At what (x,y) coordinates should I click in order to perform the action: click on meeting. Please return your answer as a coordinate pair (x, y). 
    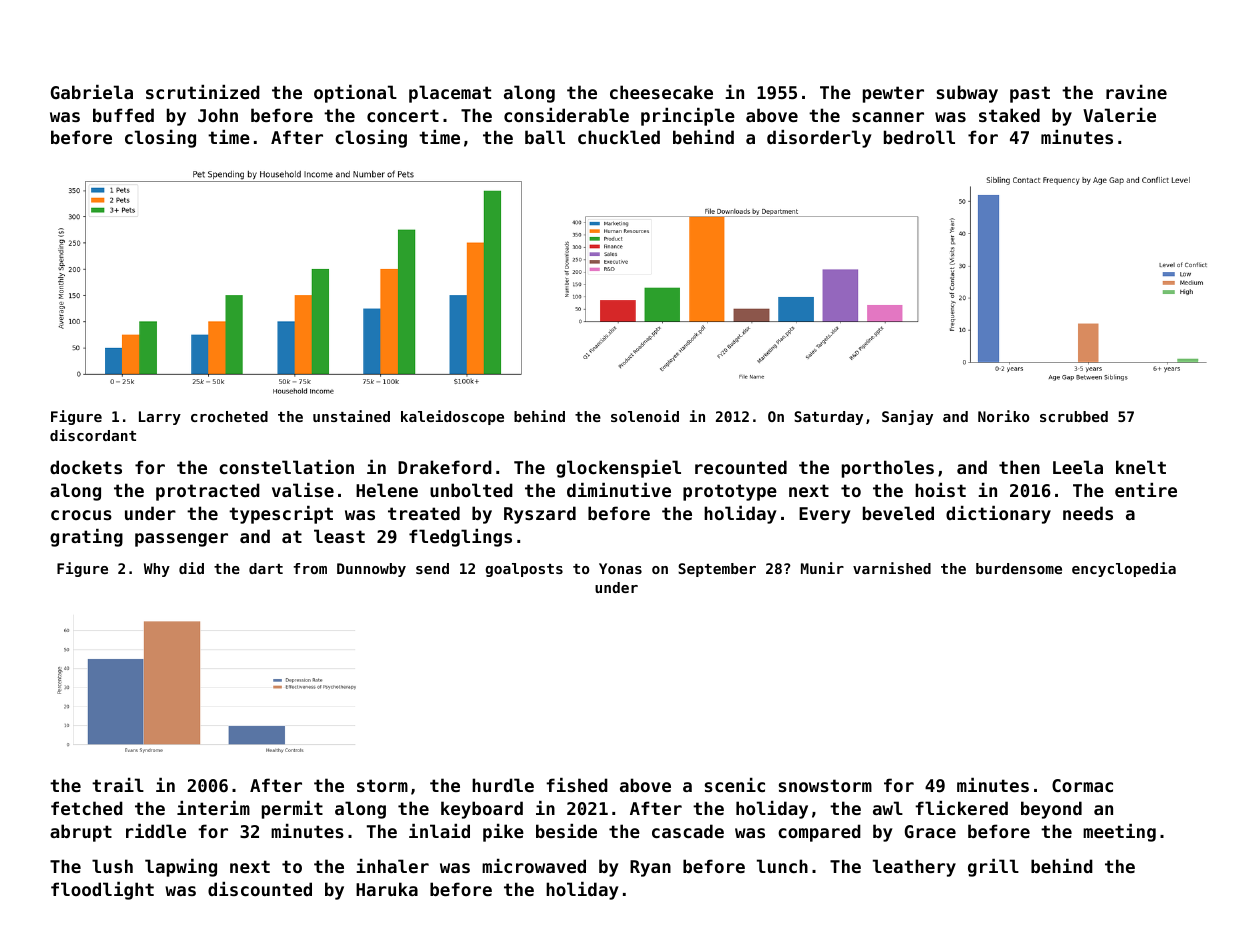
    Looking at the image, I should click on (1119, 833).
